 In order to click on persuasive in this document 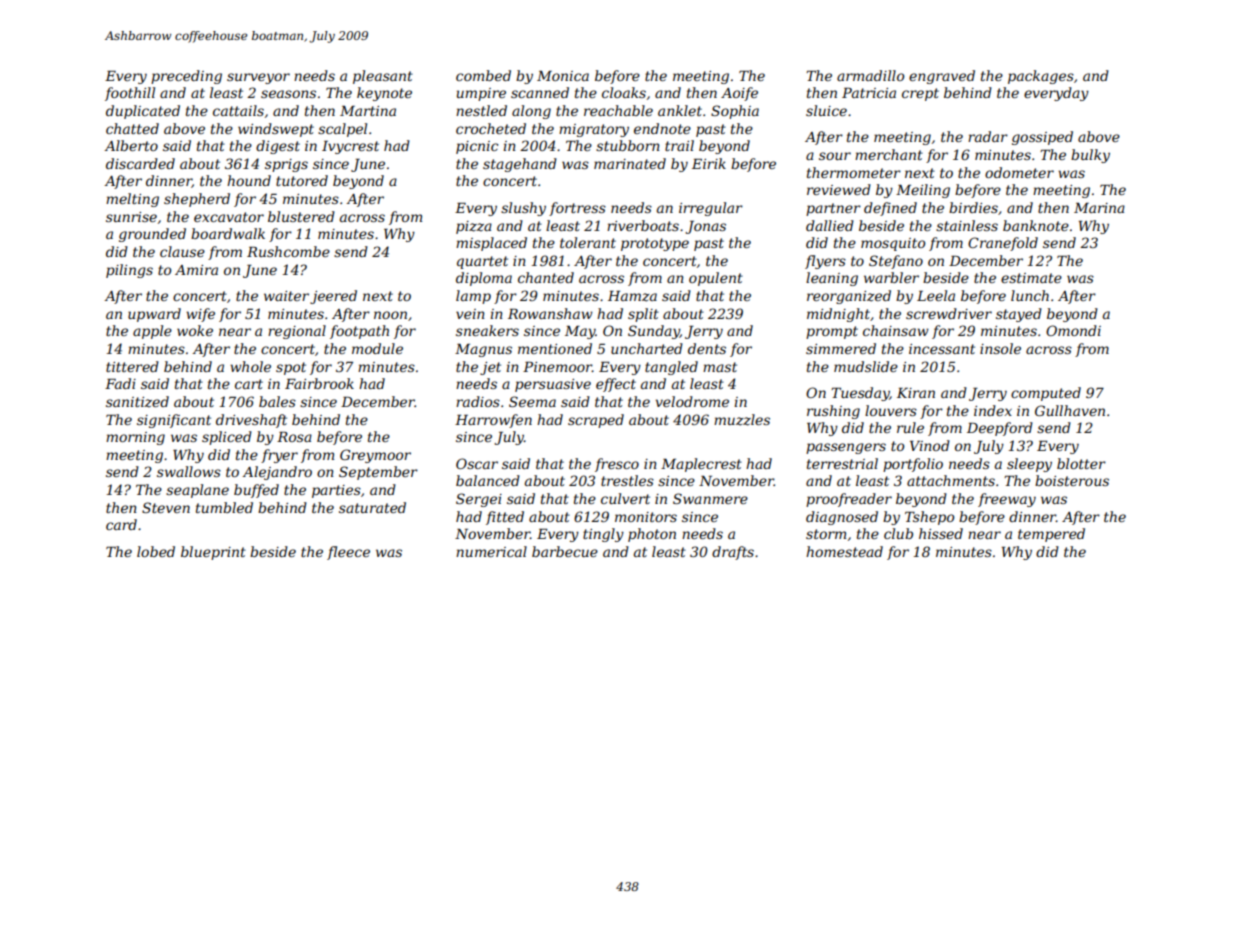, I will do `click(553, 385)`.
